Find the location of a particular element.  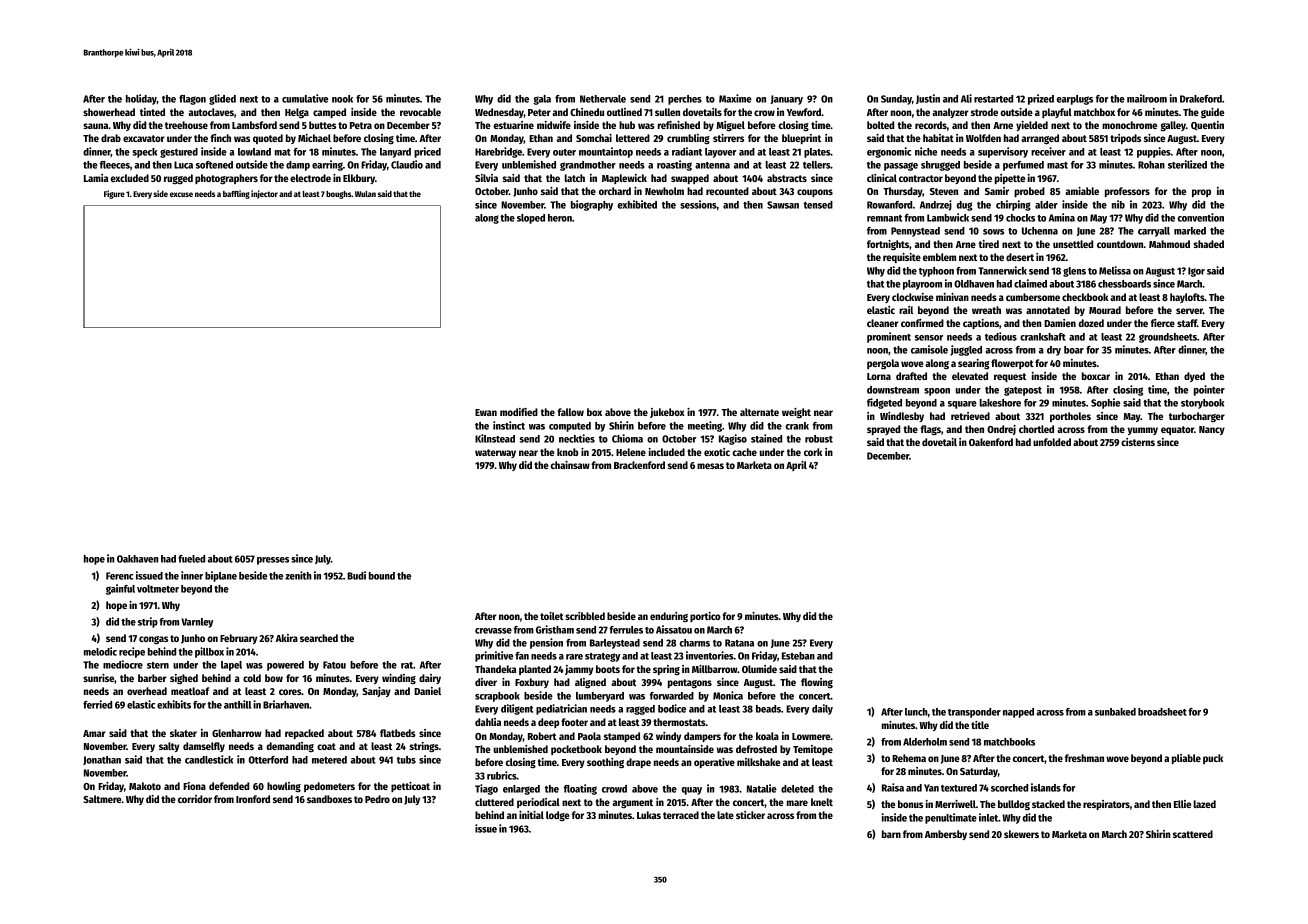

scattered is located at coordinates (1193, 834).
